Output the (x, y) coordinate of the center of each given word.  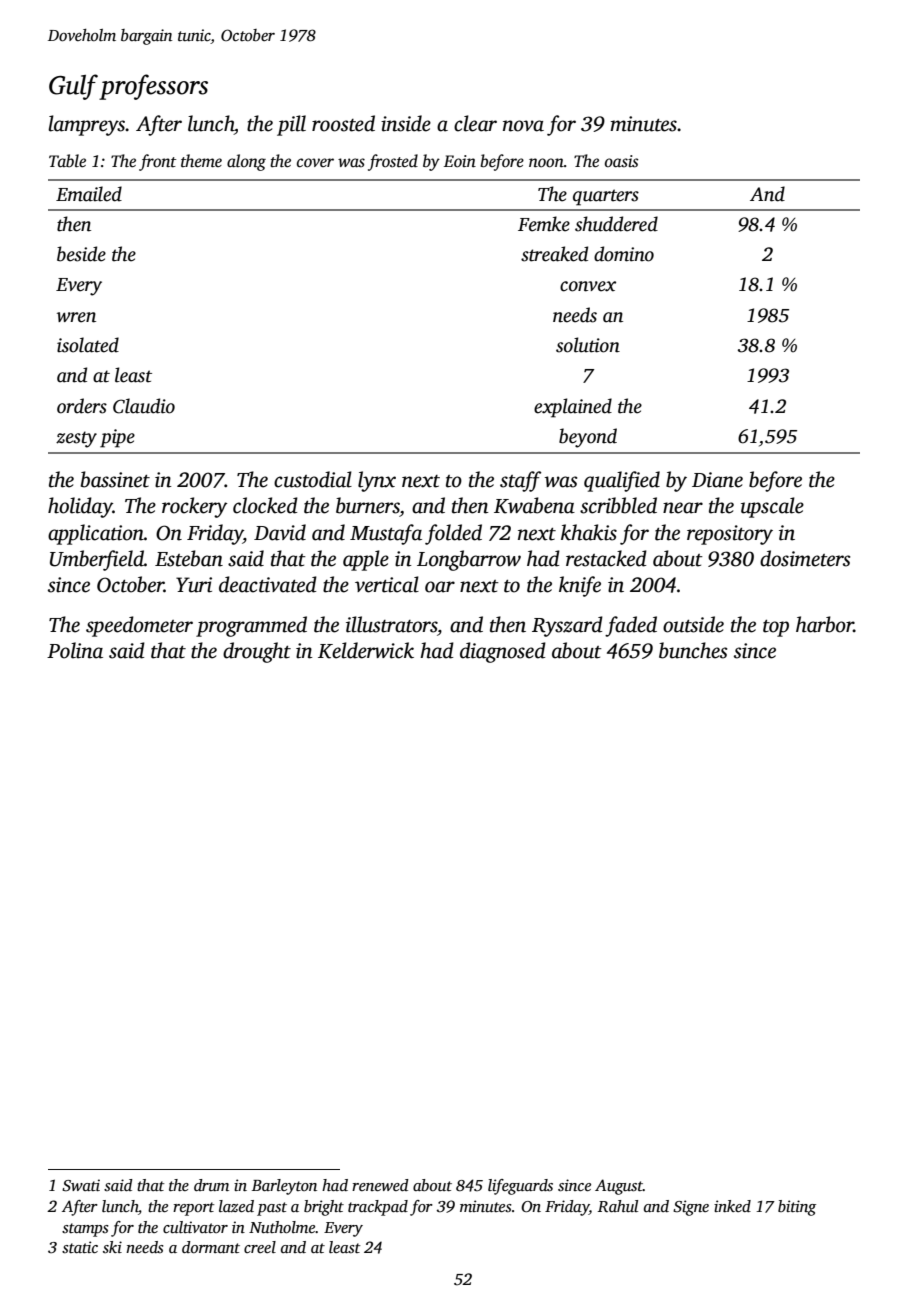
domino (624, 254)
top (776, 628)
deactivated (268, 584)
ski (112, 1247)
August (619, 1187)
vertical (387, 584)
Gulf (73, 87)
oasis (622, 161)
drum (211, 1185)
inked (732, 1206)
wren (76, 317)
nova (523, 126)
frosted (393, 162)
